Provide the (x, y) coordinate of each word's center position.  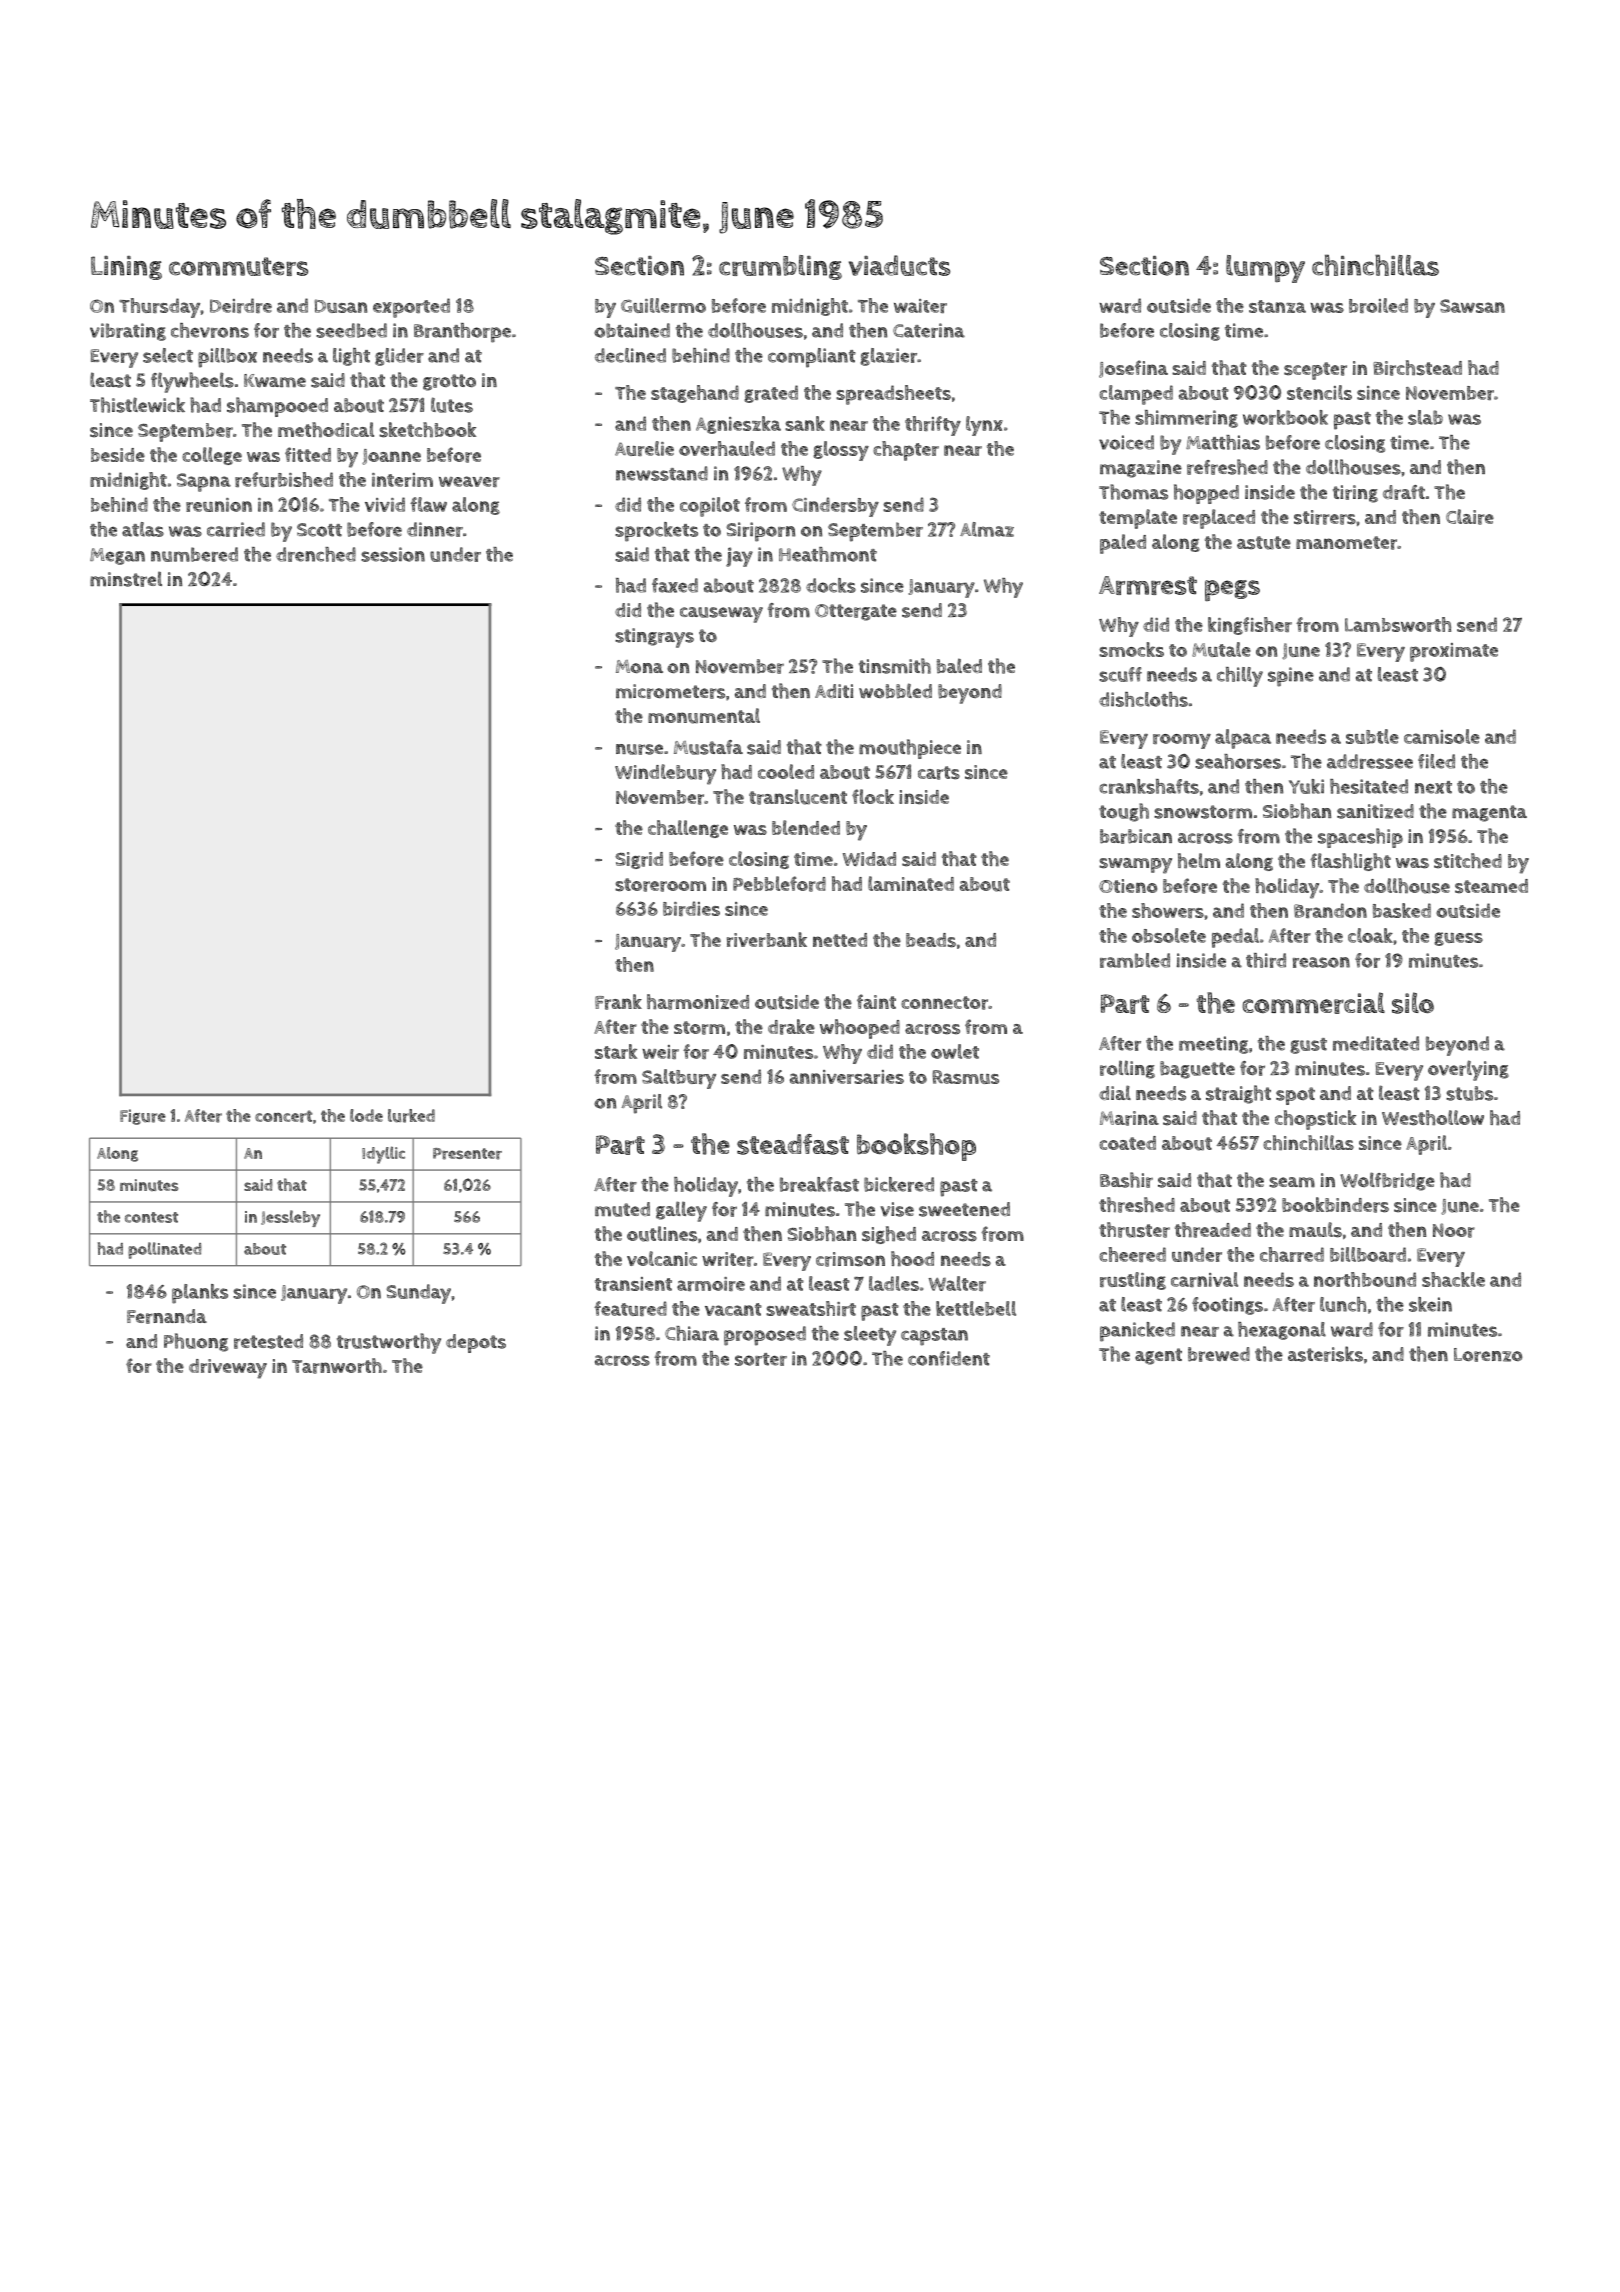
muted (622, 1209)
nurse (639, 749)
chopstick (1315, 1120)
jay (739, 557)
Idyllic (383, 1155)
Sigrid (639, 860)
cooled (786, 771)
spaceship (1360, 838)
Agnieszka (738, 425)
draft (1404, 492)
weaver (469, 481)
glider (399, 357)
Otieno (1128, 886)
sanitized (1375, 811)
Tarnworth (337, 1366)
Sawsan (1472, 306)
